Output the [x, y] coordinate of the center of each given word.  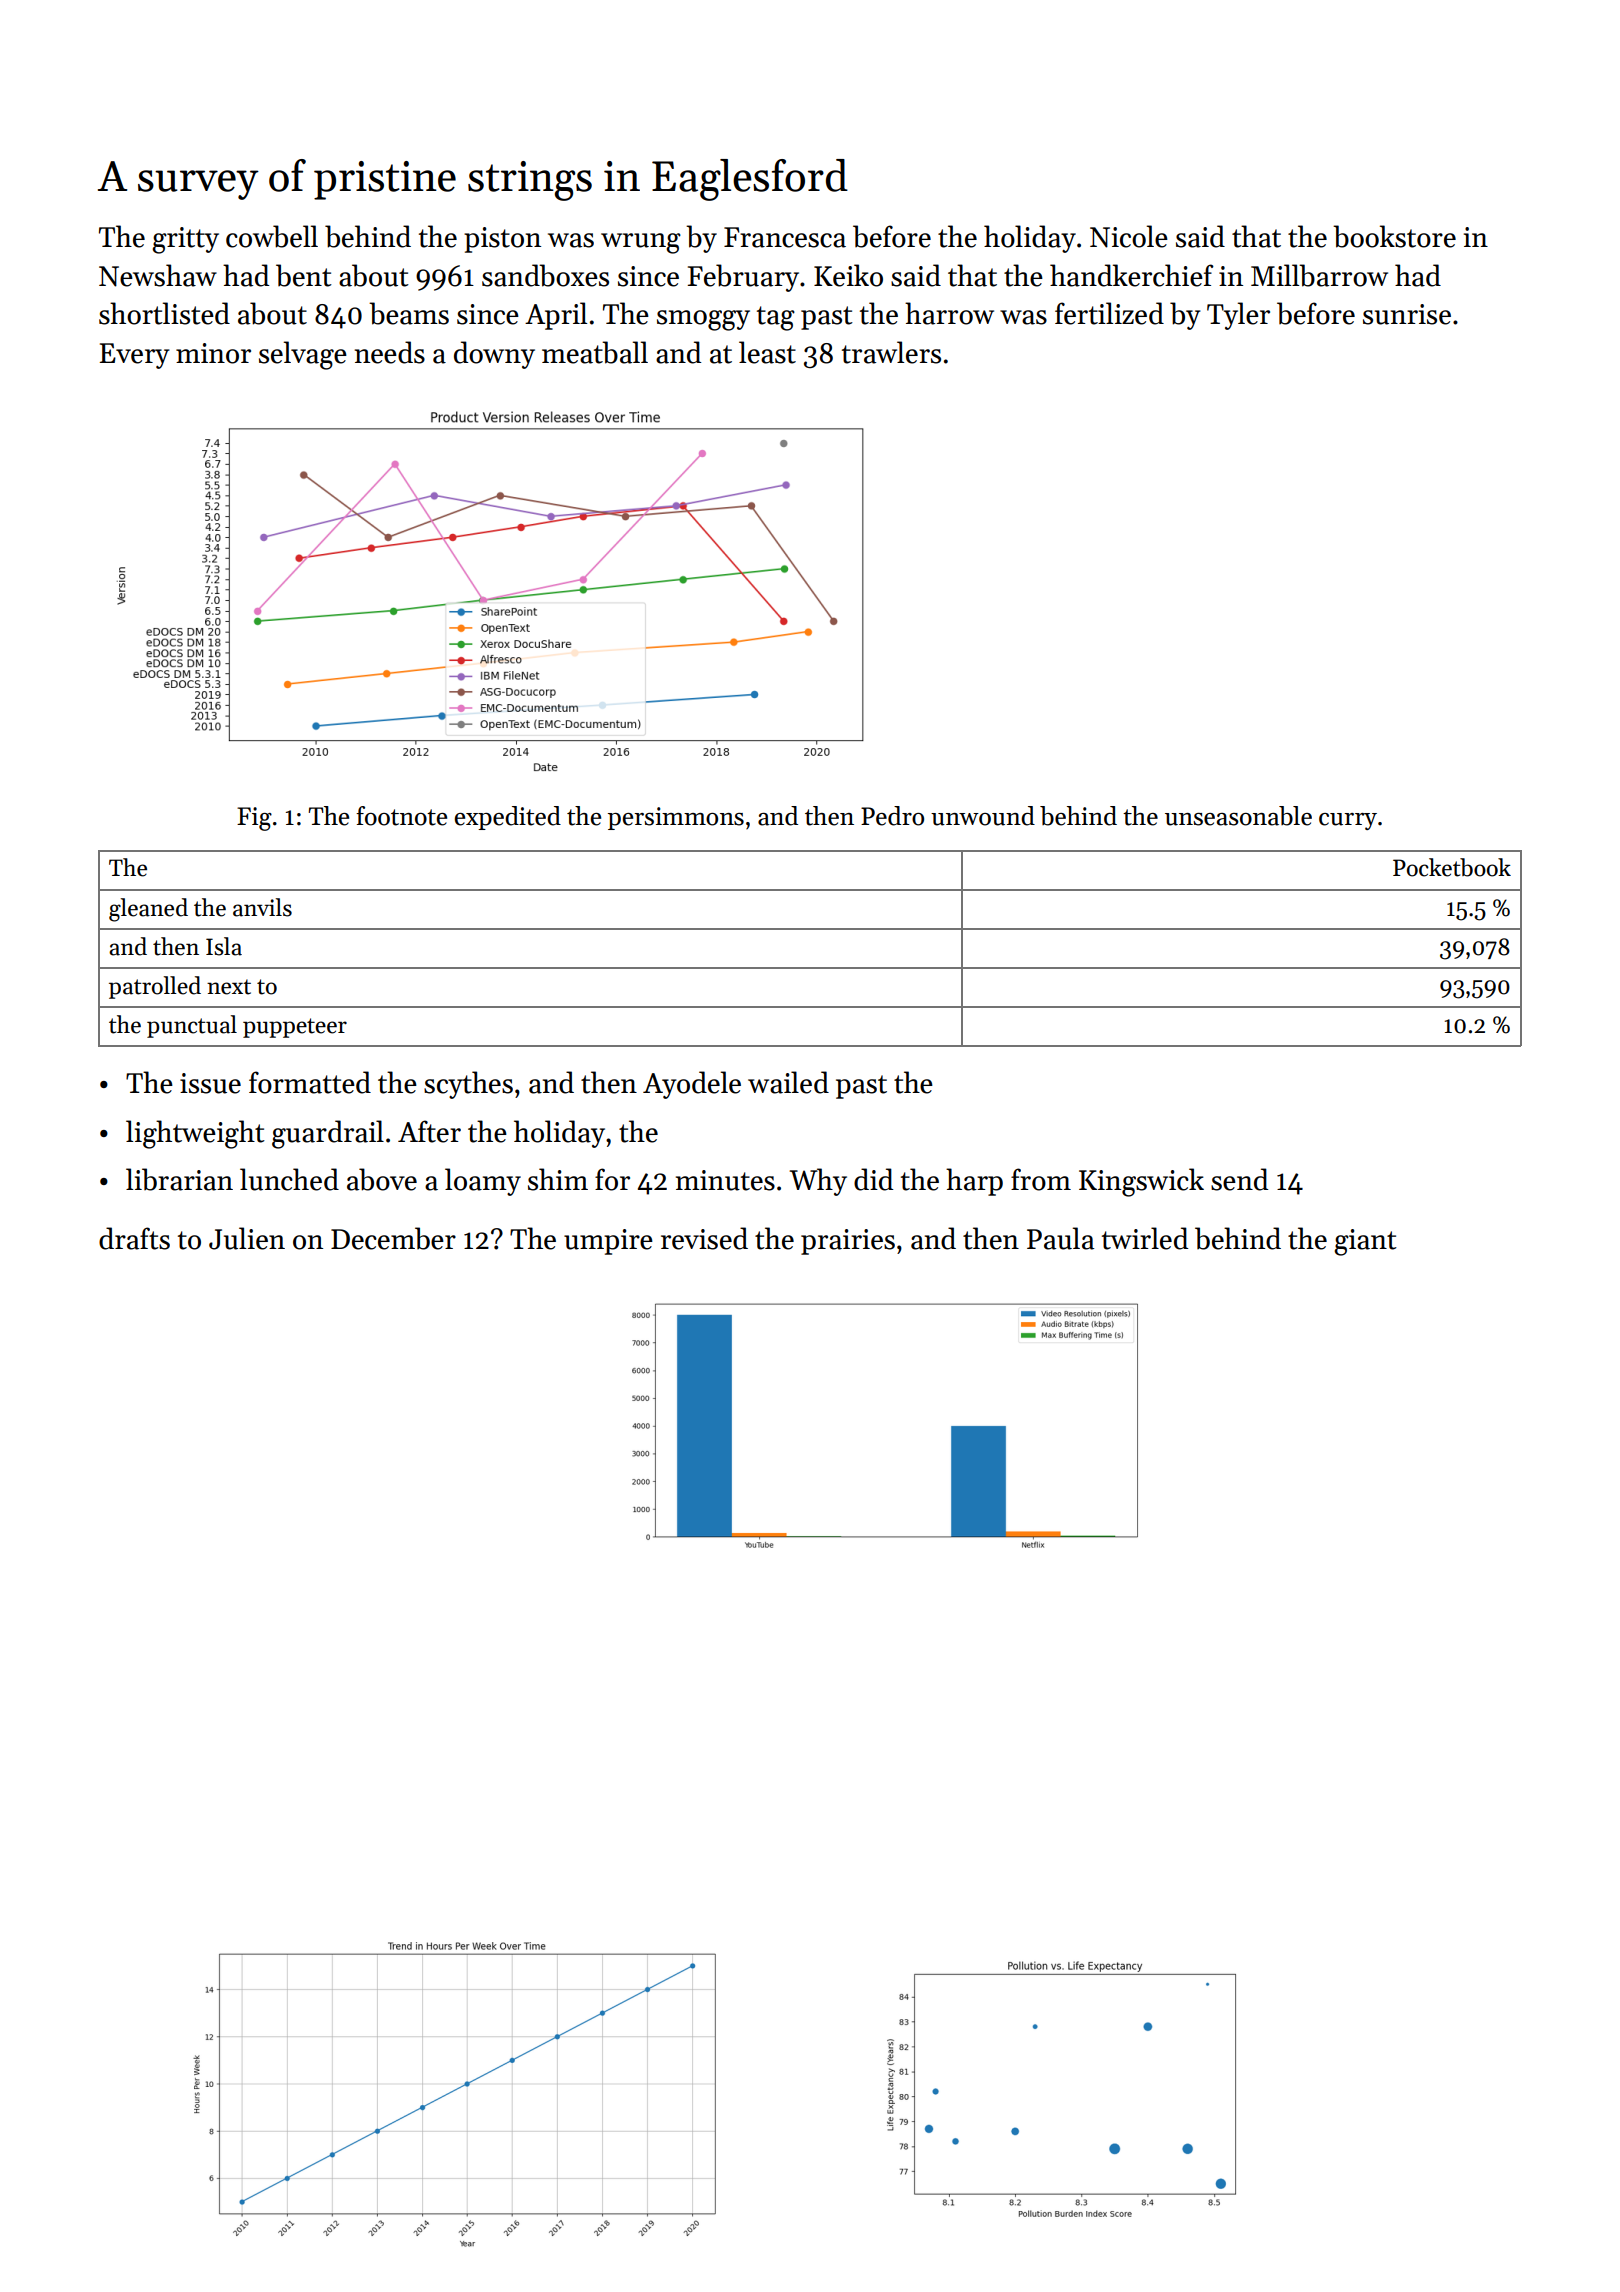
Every [135, 356]
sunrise [1407, 314]
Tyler [1238, 316]
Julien [247, 1238]
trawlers [891, 352]
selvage [303, 355]
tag [776, 318]
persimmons [676, 818]
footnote [401, 816]
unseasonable [1238, 816]
